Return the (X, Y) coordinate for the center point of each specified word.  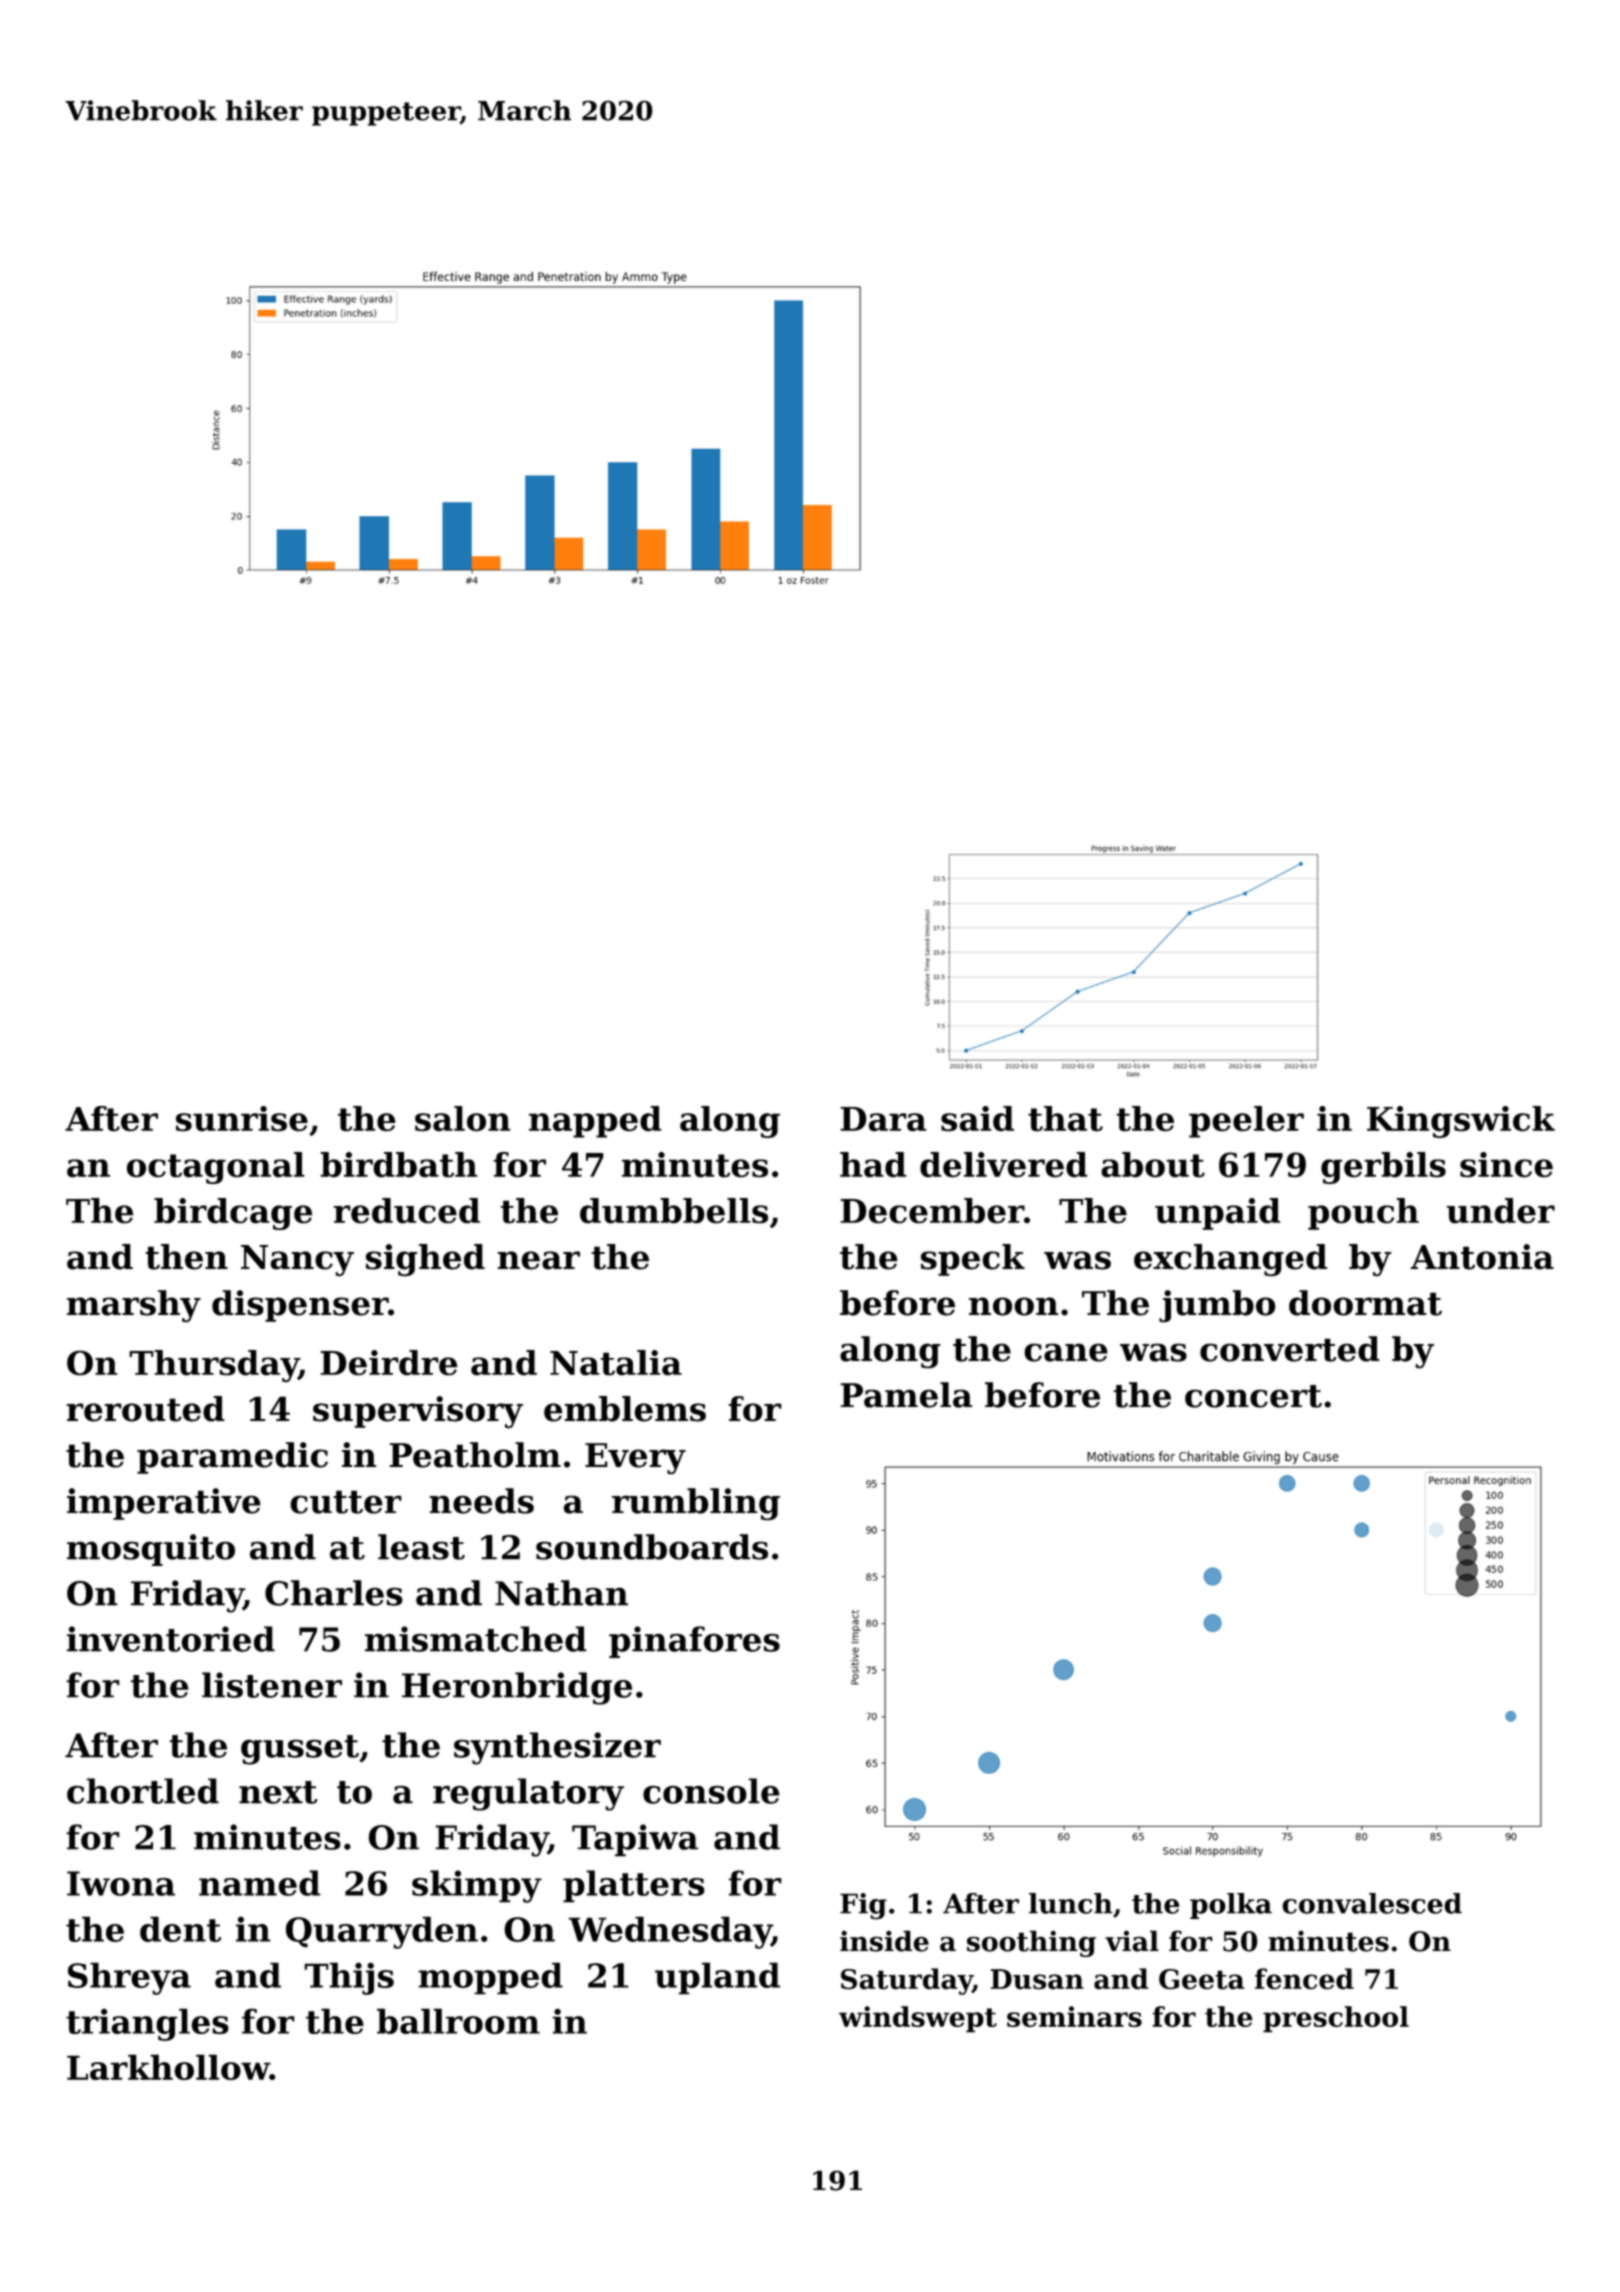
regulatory (528, 1794)
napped (595, 1122)
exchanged (1231, 1260)
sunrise (242, 1119)
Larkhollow (168, 2067)
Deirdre (388, 1363)
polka (1231, 1906)
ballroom (458, 2021)
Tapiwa (635, 1840)
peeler (1246, 1122)
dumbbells (674, 1211)
